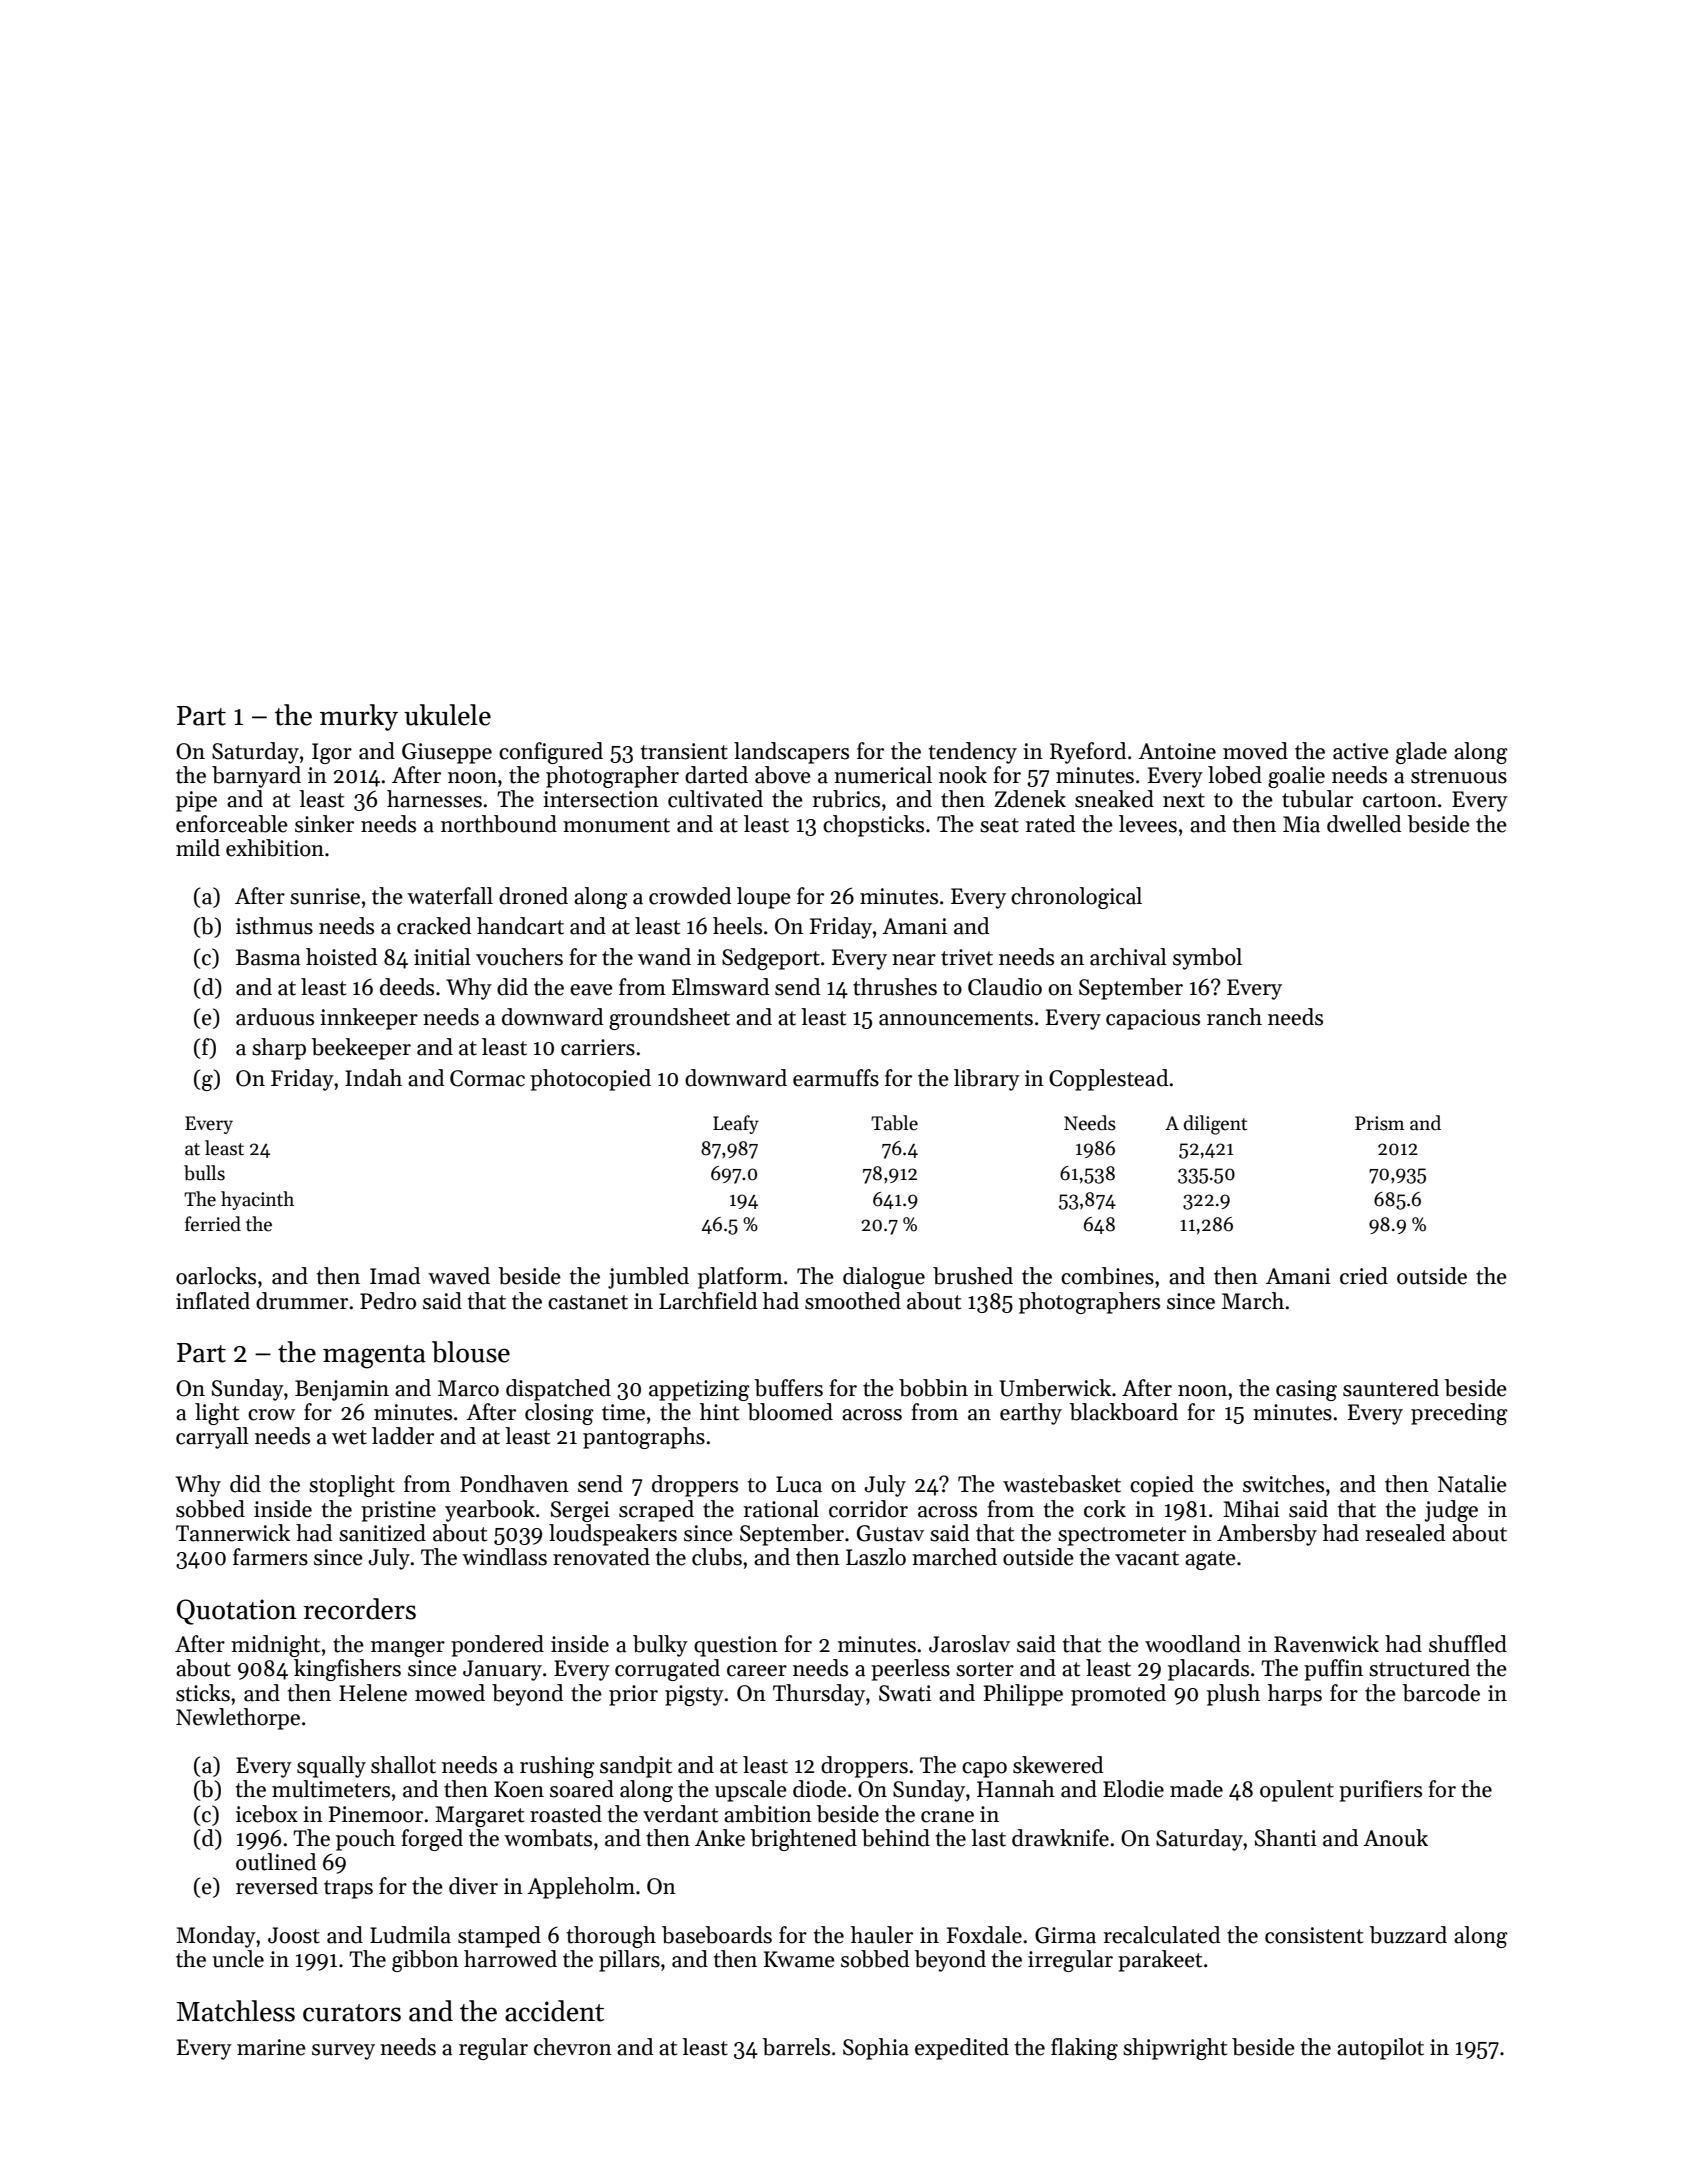 This page has width=1683, height=2178. What do you see at coordinates (1380, 1791) in the page?
I see `purifiers` at bounding box center [1380, 1791].
